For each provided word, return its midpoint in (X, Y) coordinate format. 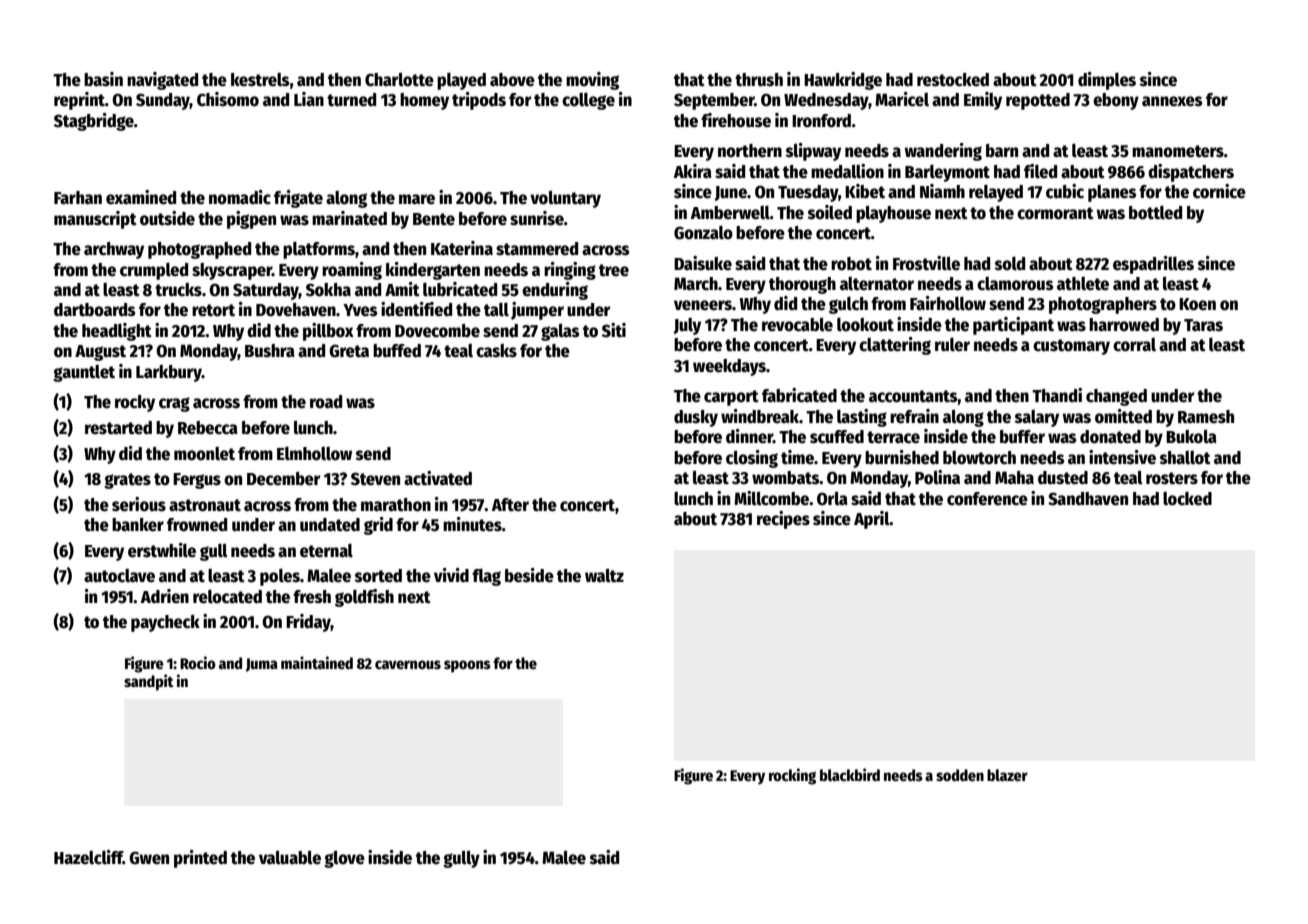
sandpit (149, 682)
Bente (434, 219)
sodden (960, 775)
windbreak (760, 416)
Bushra (270, 351)
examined (141, 197)
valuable (290, 857)
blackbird (850, 774)
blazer (1007, 775)
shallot (1185, 458)
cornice (1219, 191)
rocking (792, 776)
